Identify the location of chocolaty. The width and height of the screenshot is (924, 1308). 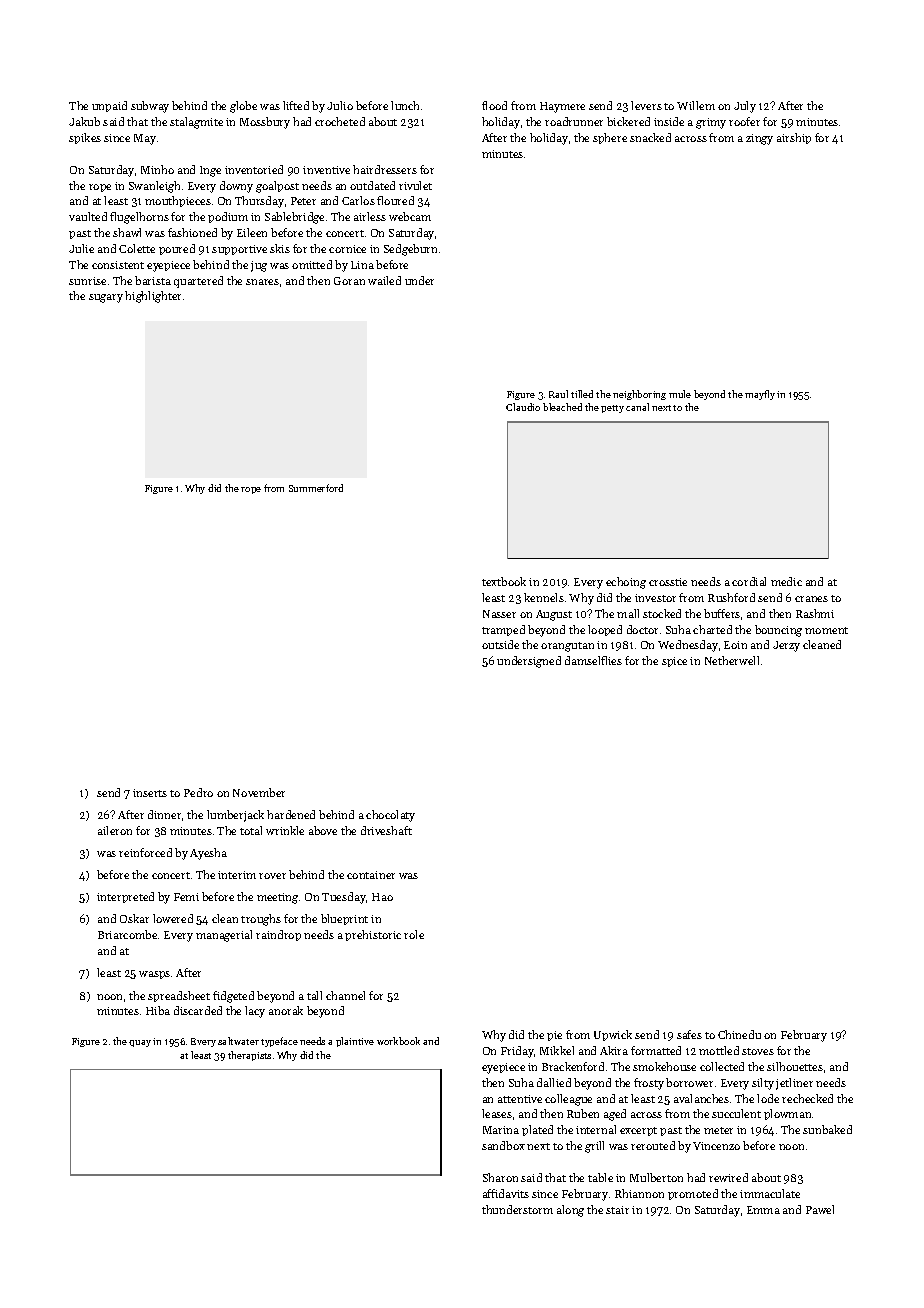
(390, 816).
